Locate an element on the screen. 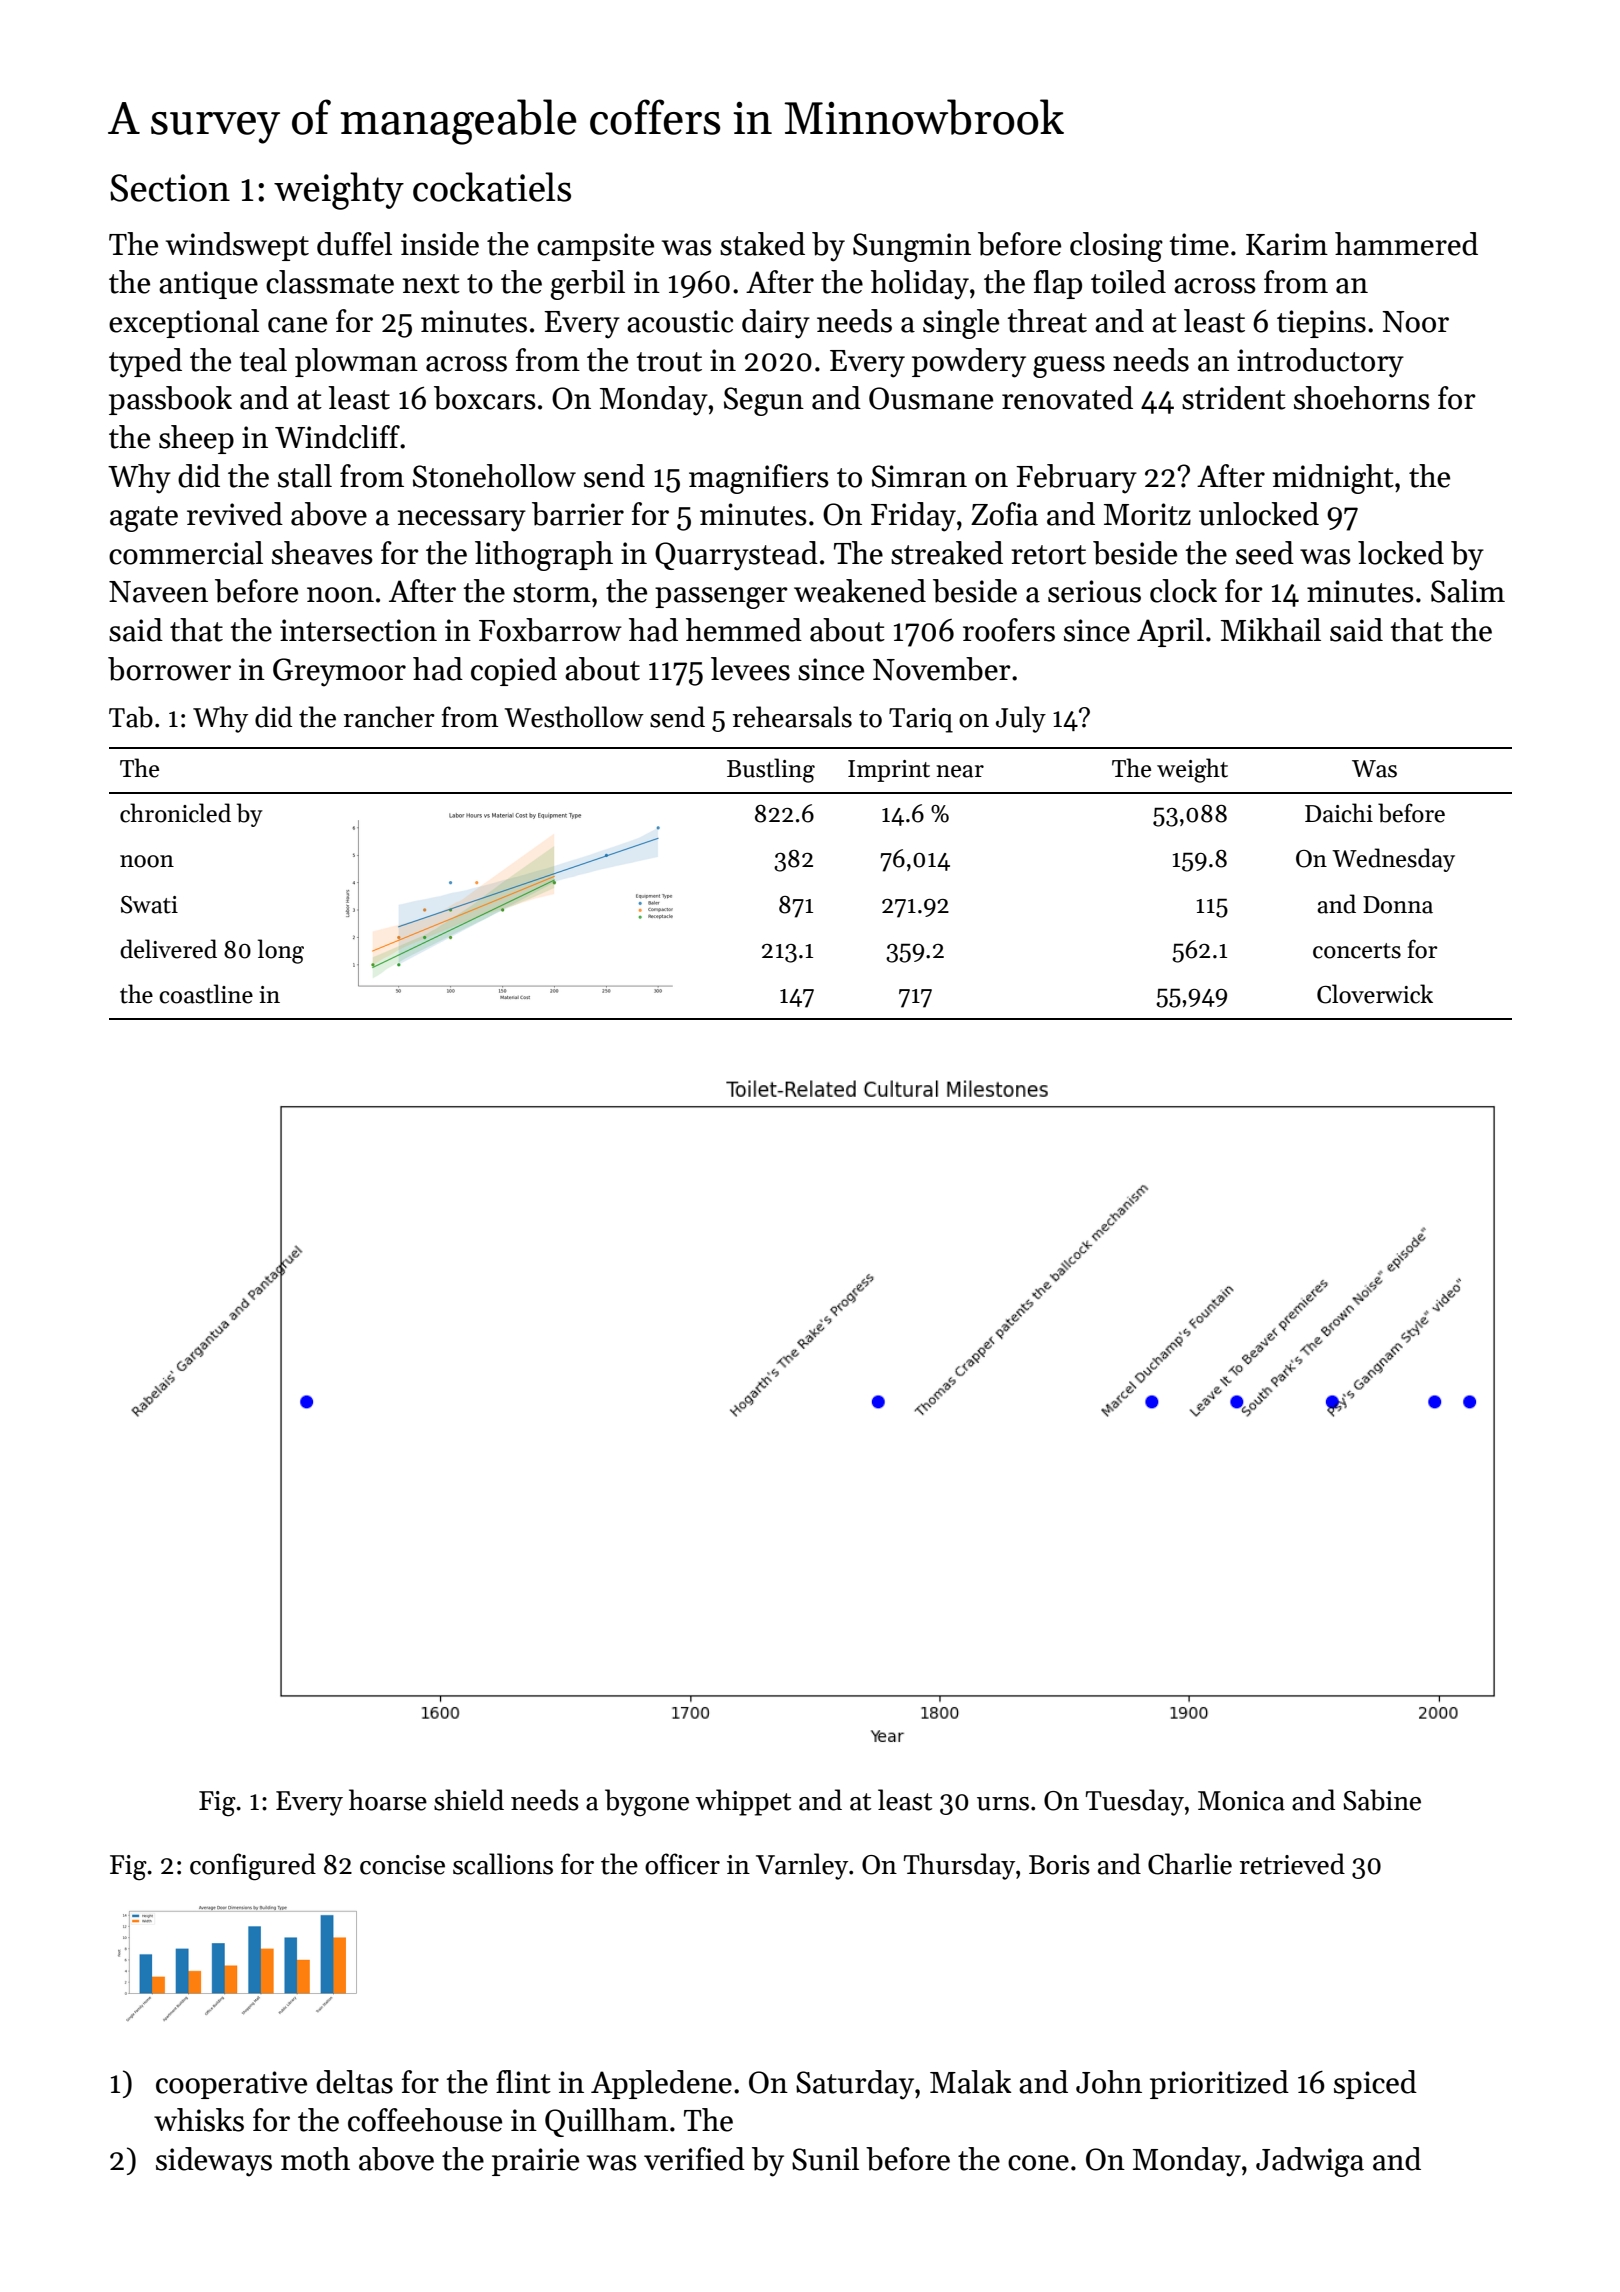 The height and width of the screenshot is (2292, 1620). campsite is located at coordinates (595, 247).
